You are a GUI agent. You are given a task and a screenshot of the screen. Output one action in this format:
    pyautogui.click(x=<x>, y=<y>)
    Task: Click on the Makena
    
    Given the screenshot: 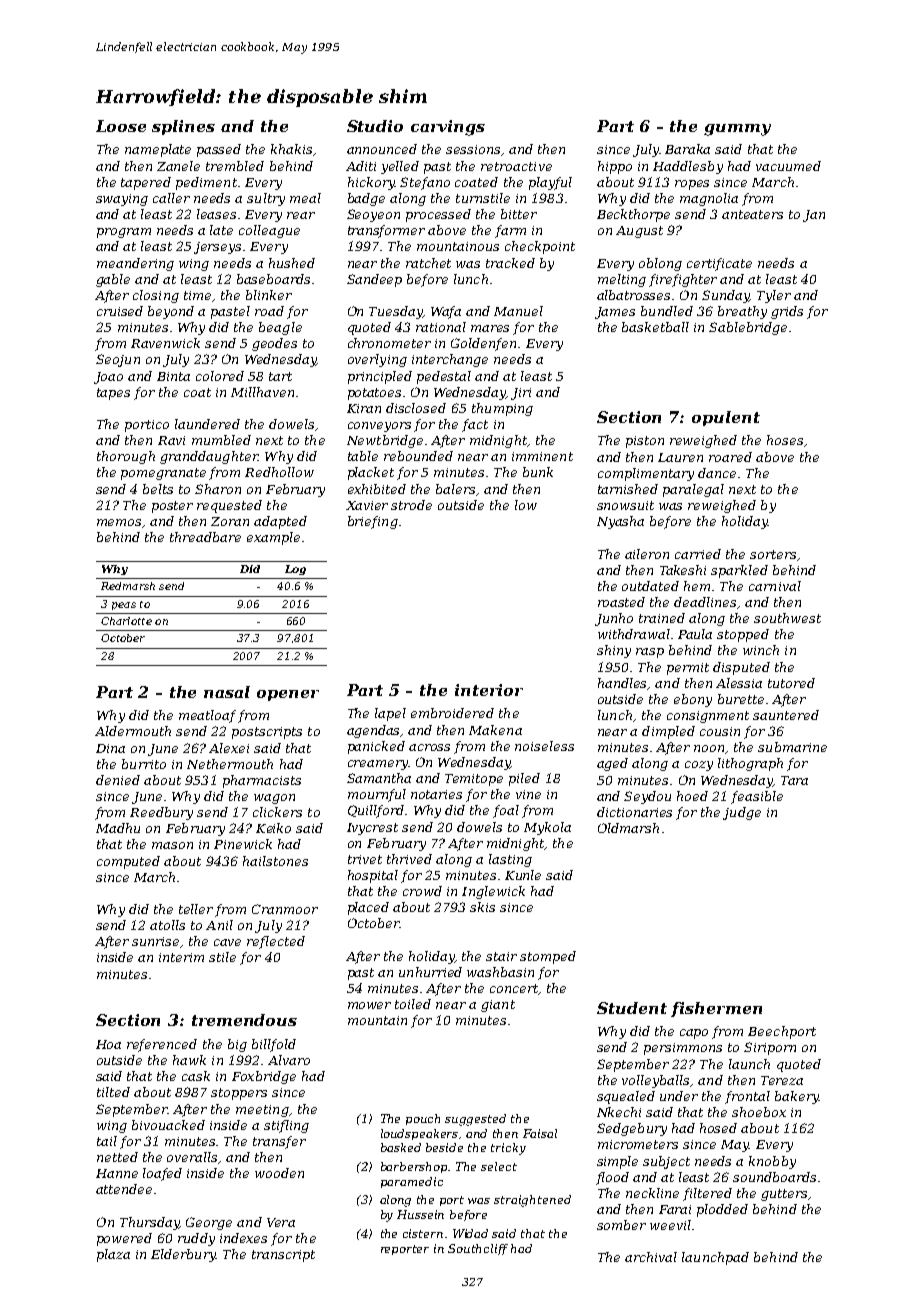 What is the action you would take?
    pyautogui.click(x=495, y=730)
